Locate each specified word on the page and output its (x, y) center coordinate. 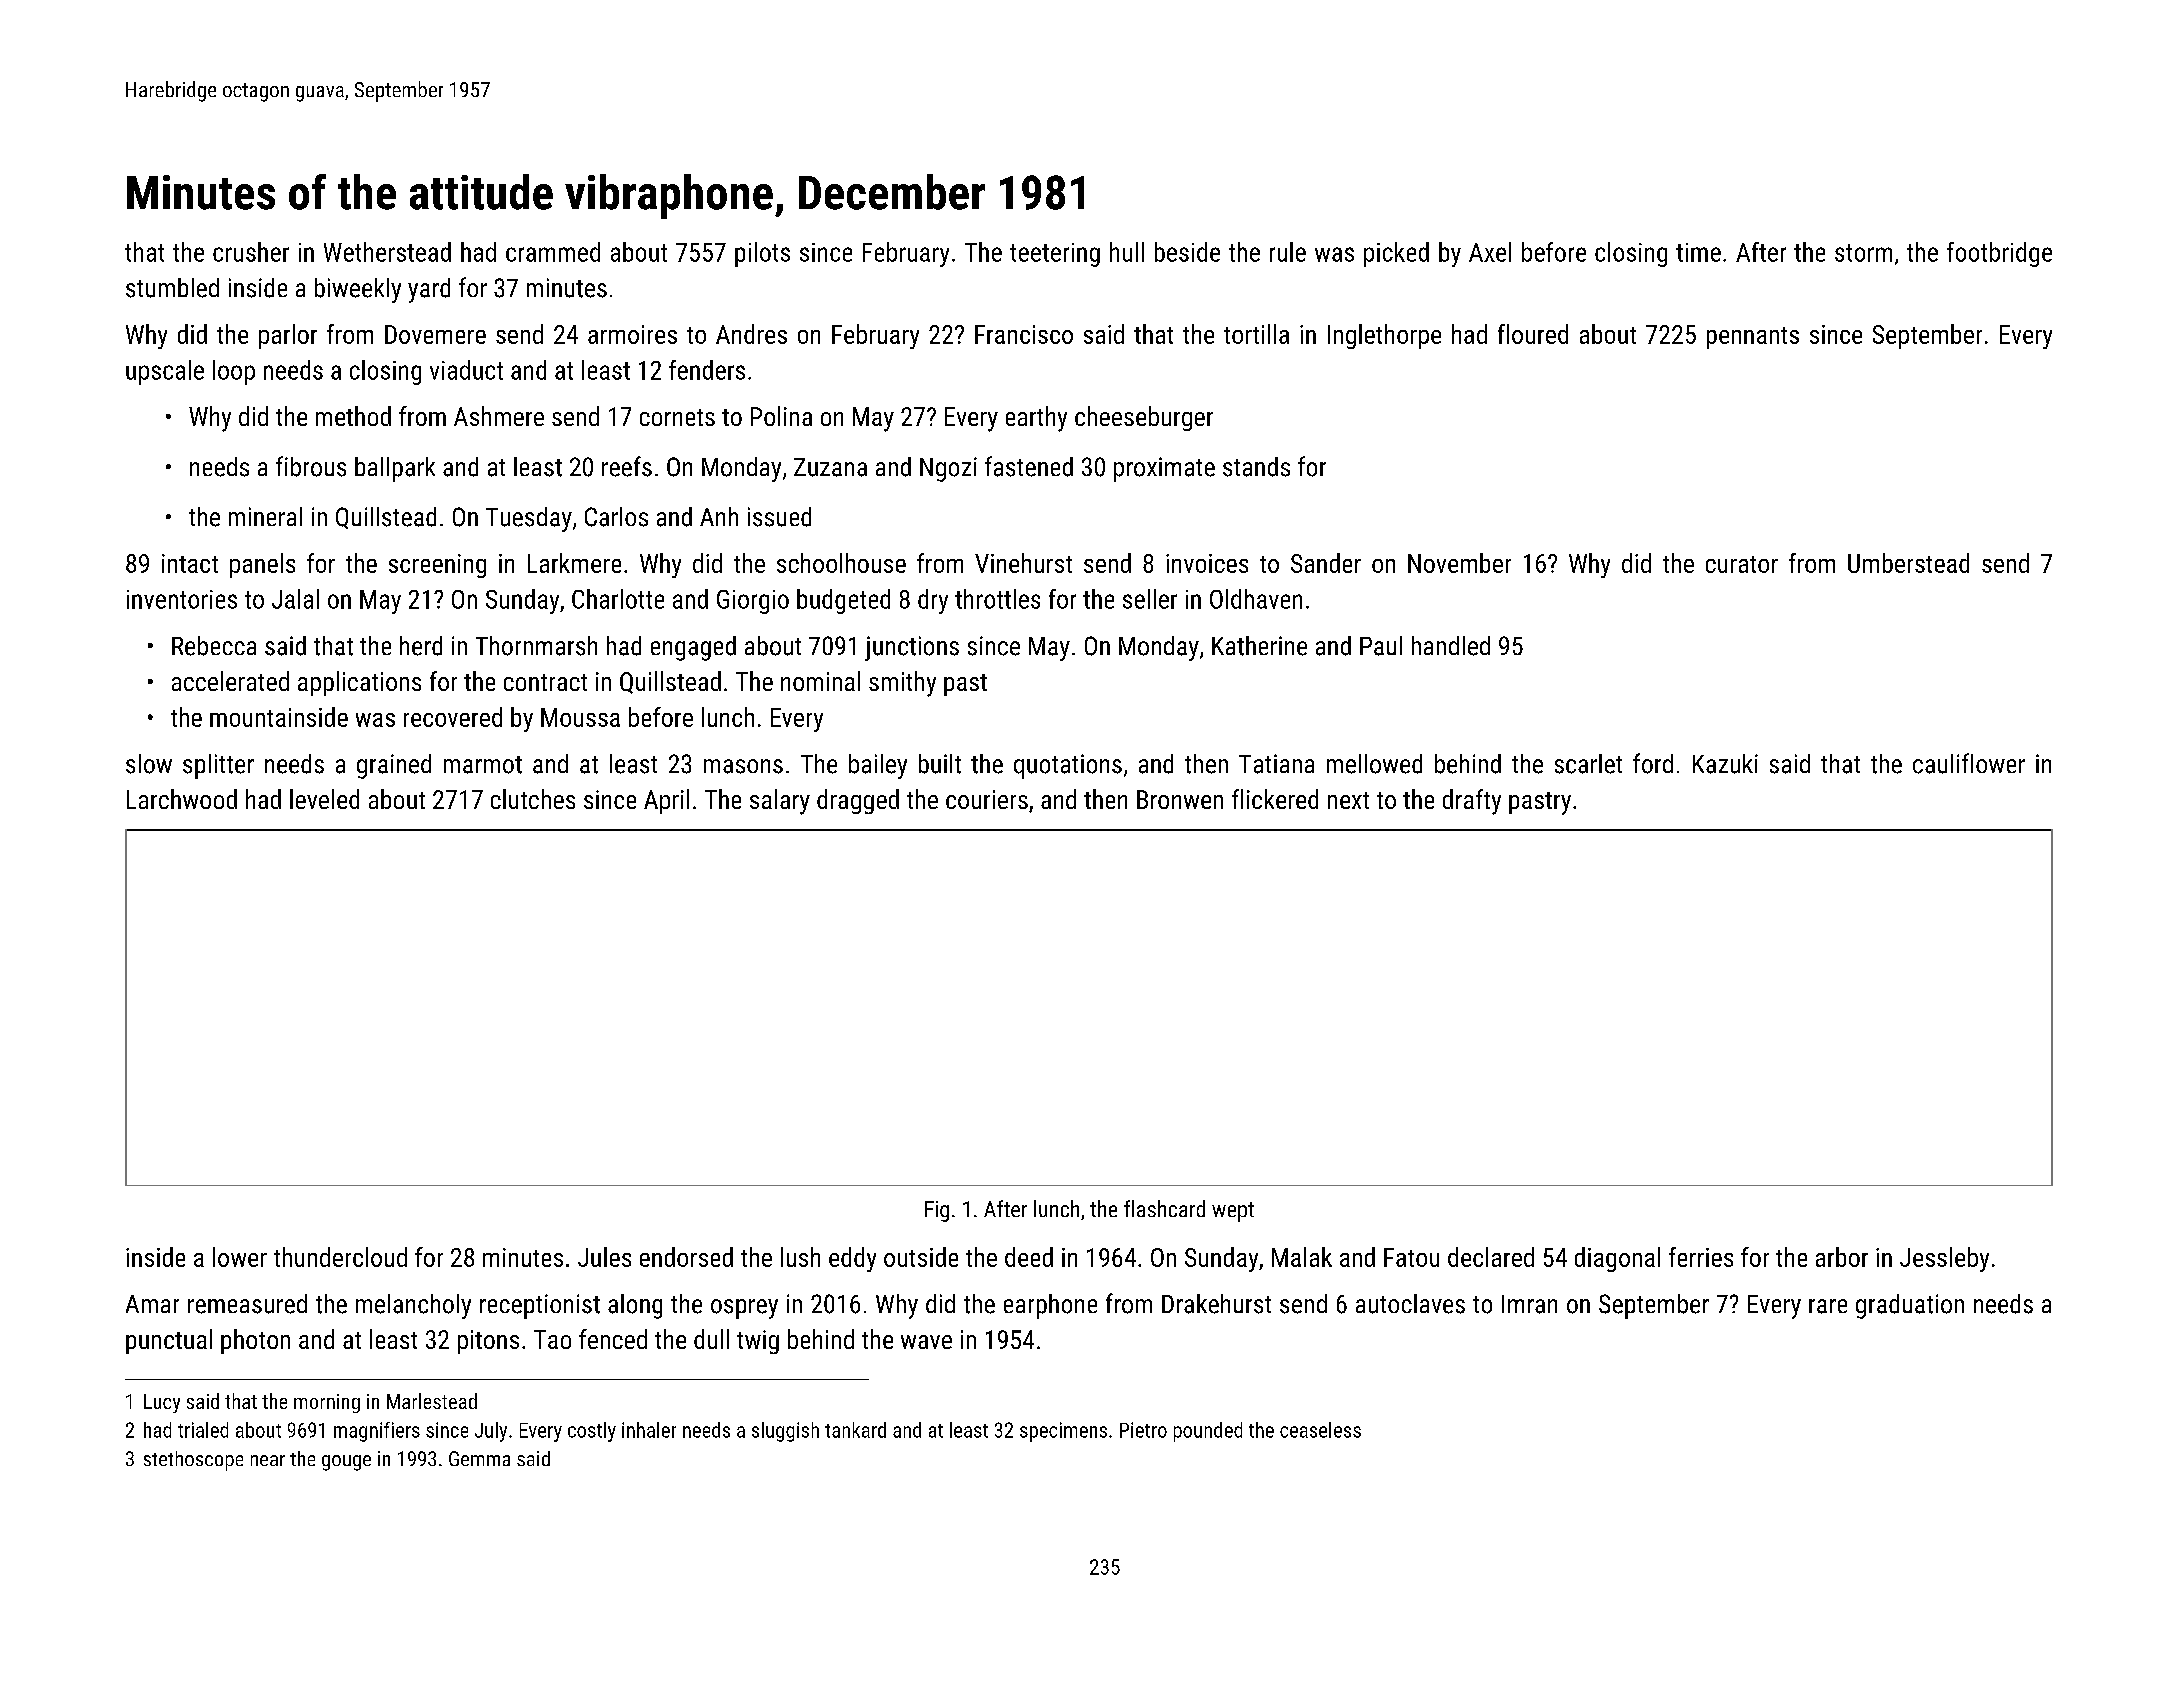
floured (1533, 334)
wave (926, 1342)
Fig (937, 1211)
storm (1863, 253)
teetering (1055, 255)
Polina (781, 416)
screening (437, 566)
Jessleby (1944, 1259)
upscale (165, 372)
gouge (346, 1463)
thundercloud (340, 1257)
